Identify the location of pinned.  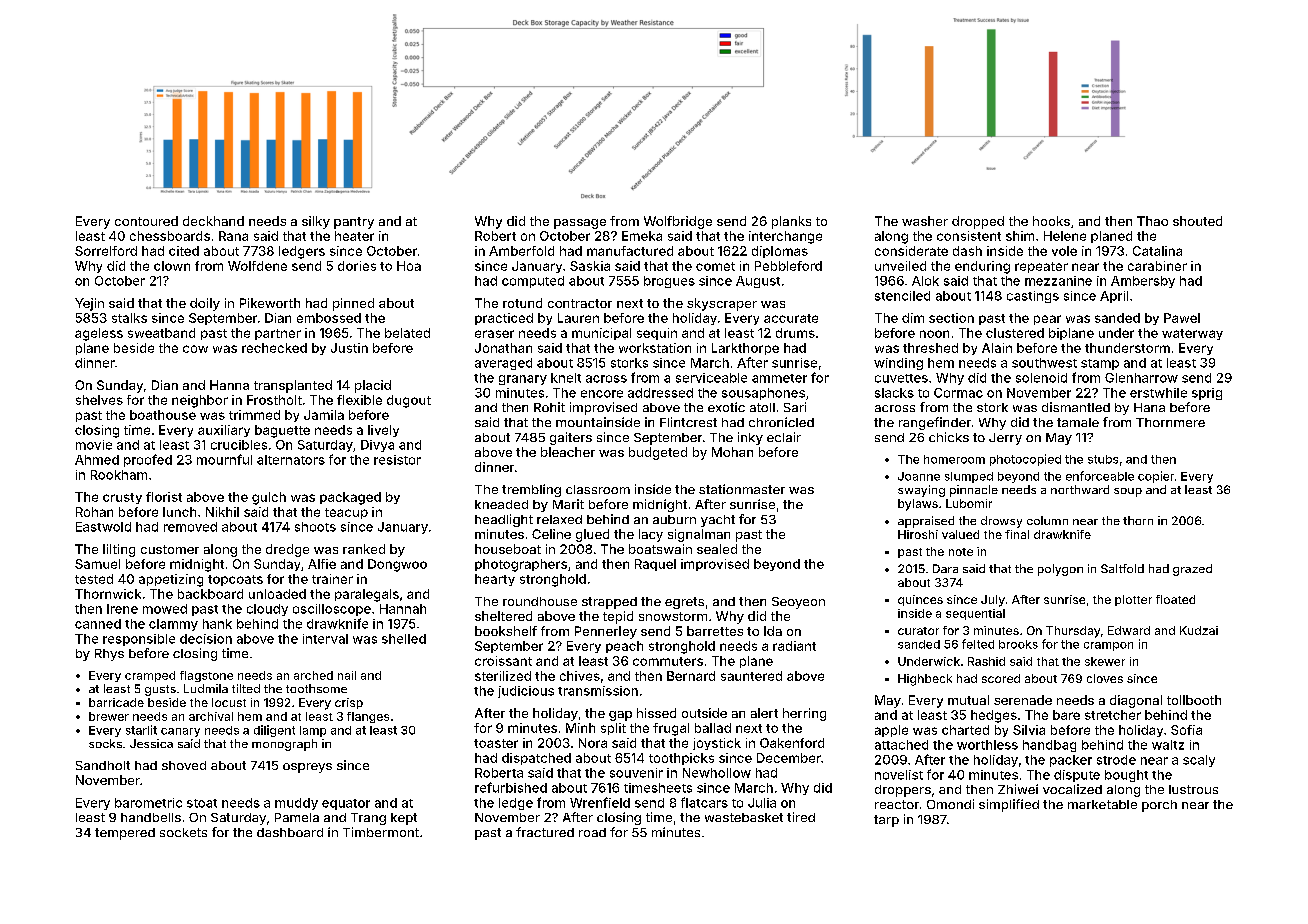
(353, 304).
